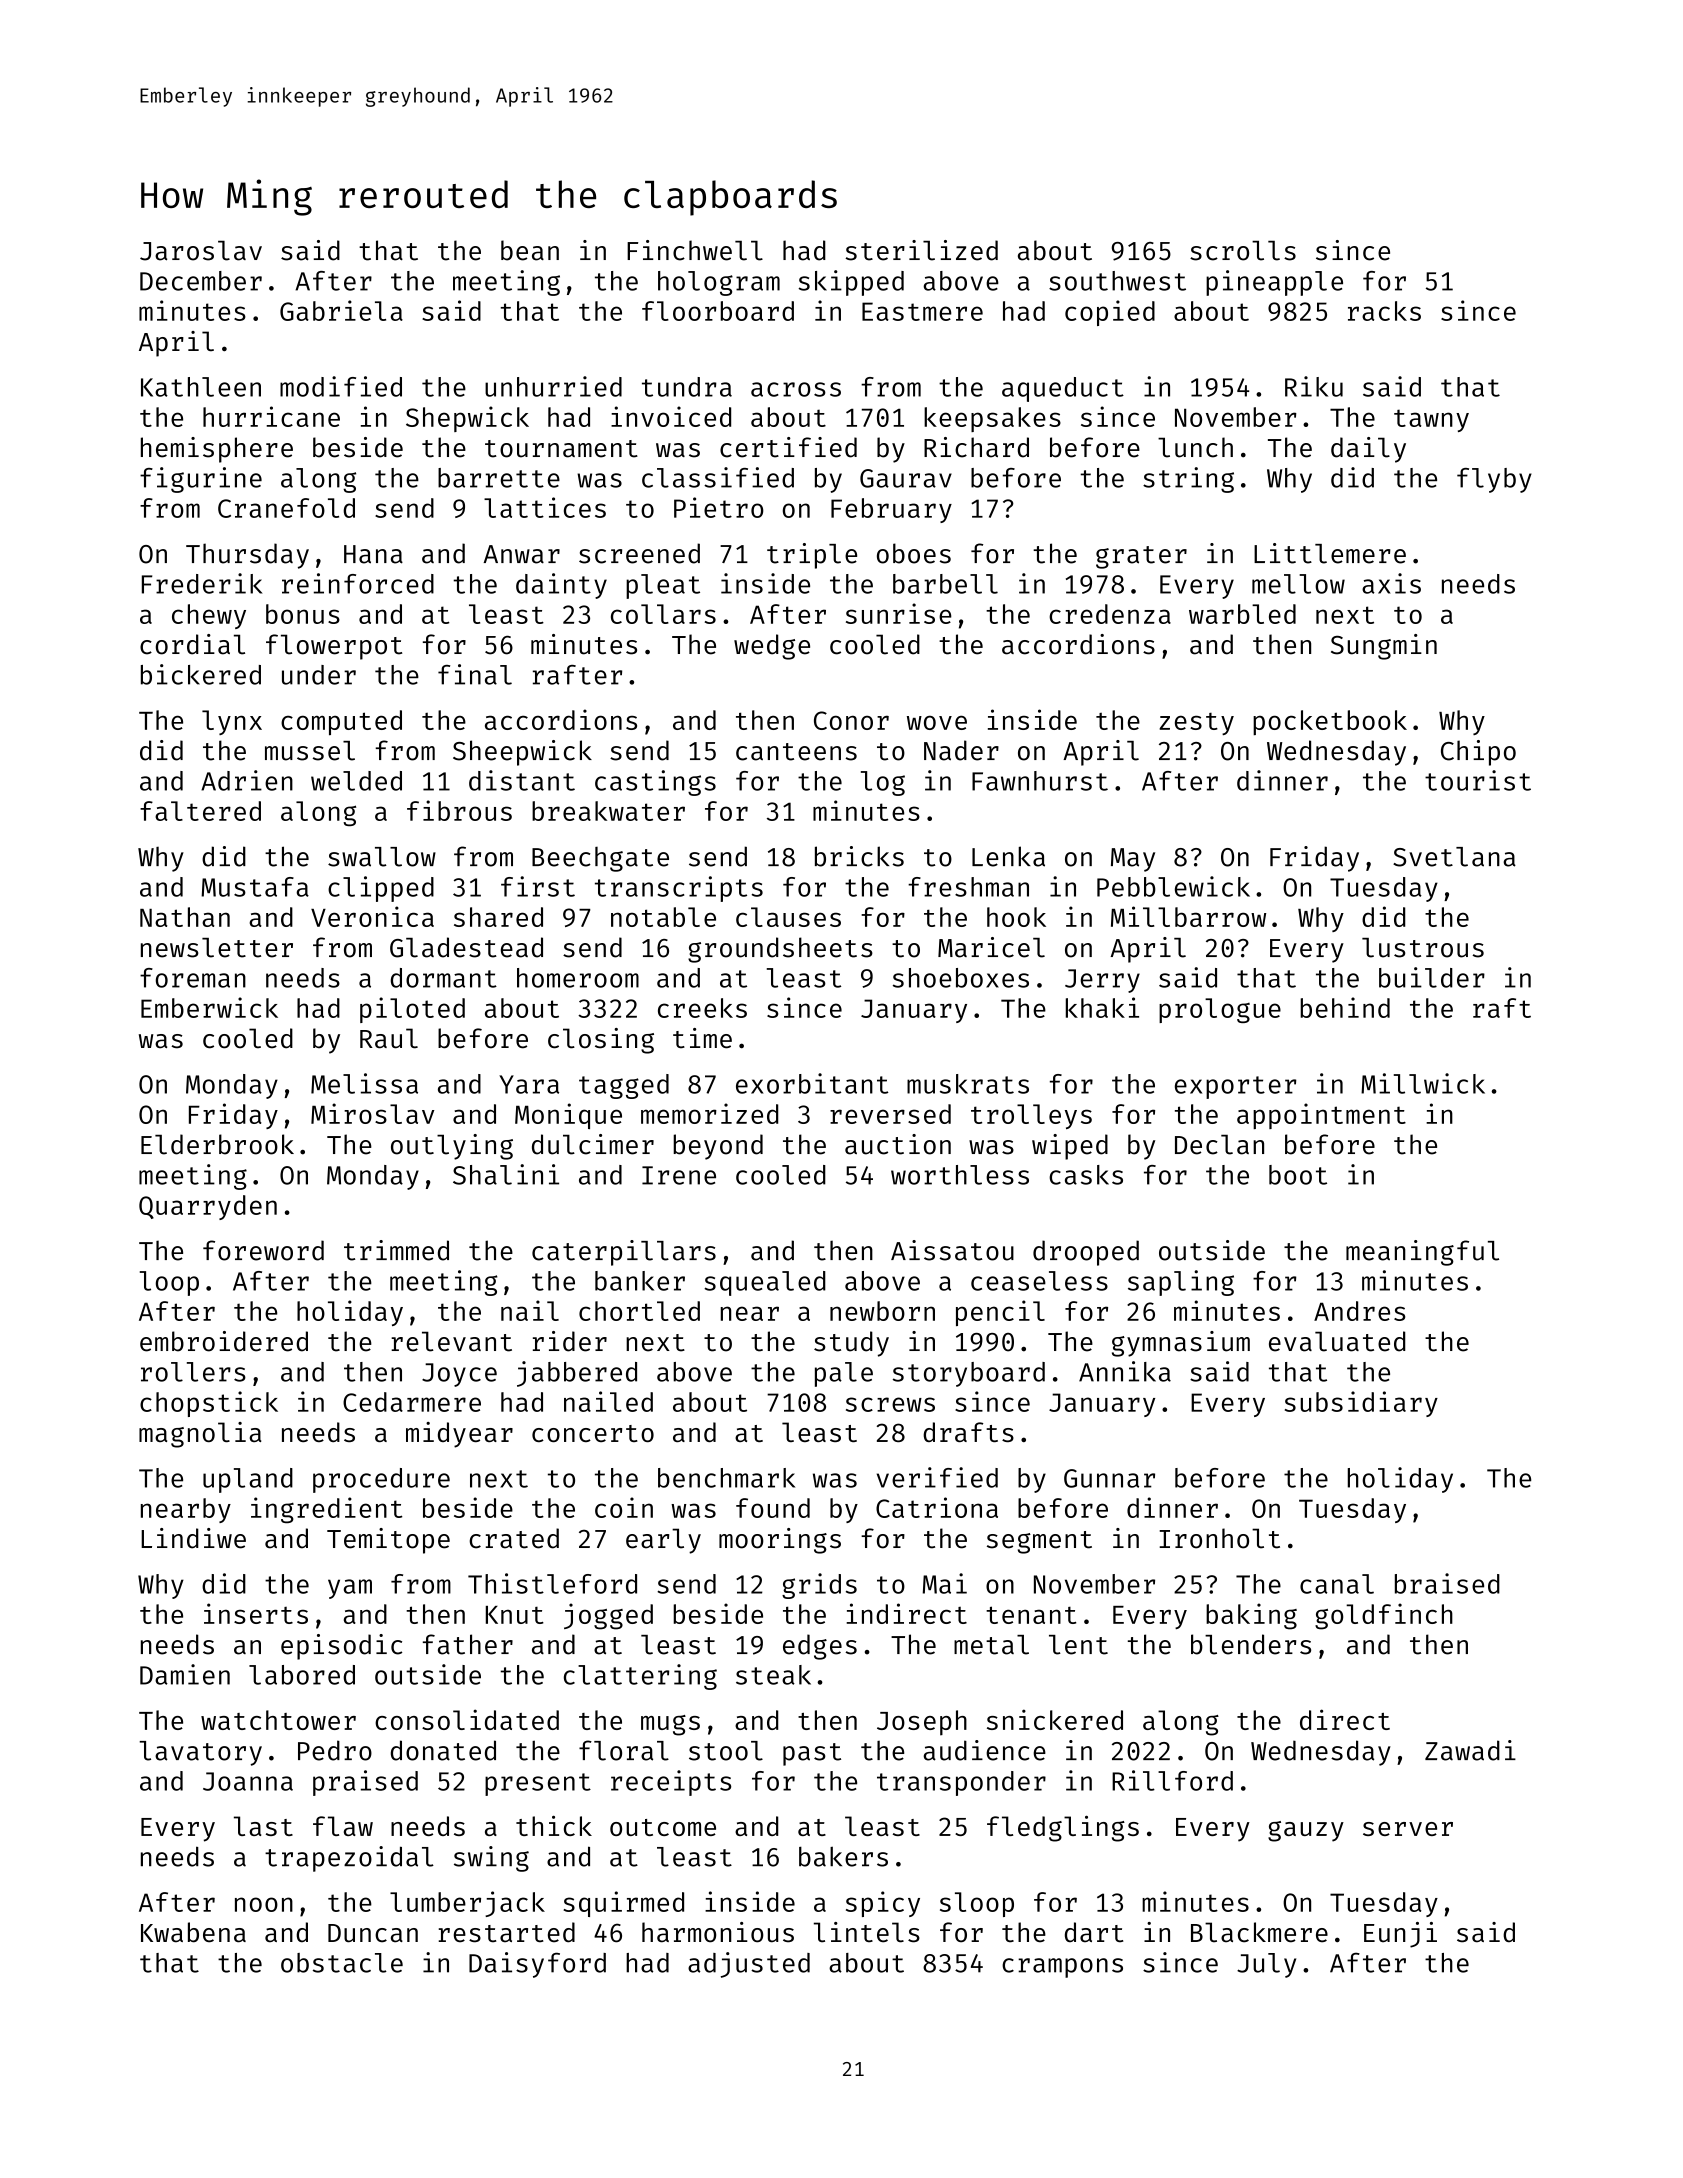  Describe the element at coordinates (780, 950) in the document. I see `groundsheets` at that location.
